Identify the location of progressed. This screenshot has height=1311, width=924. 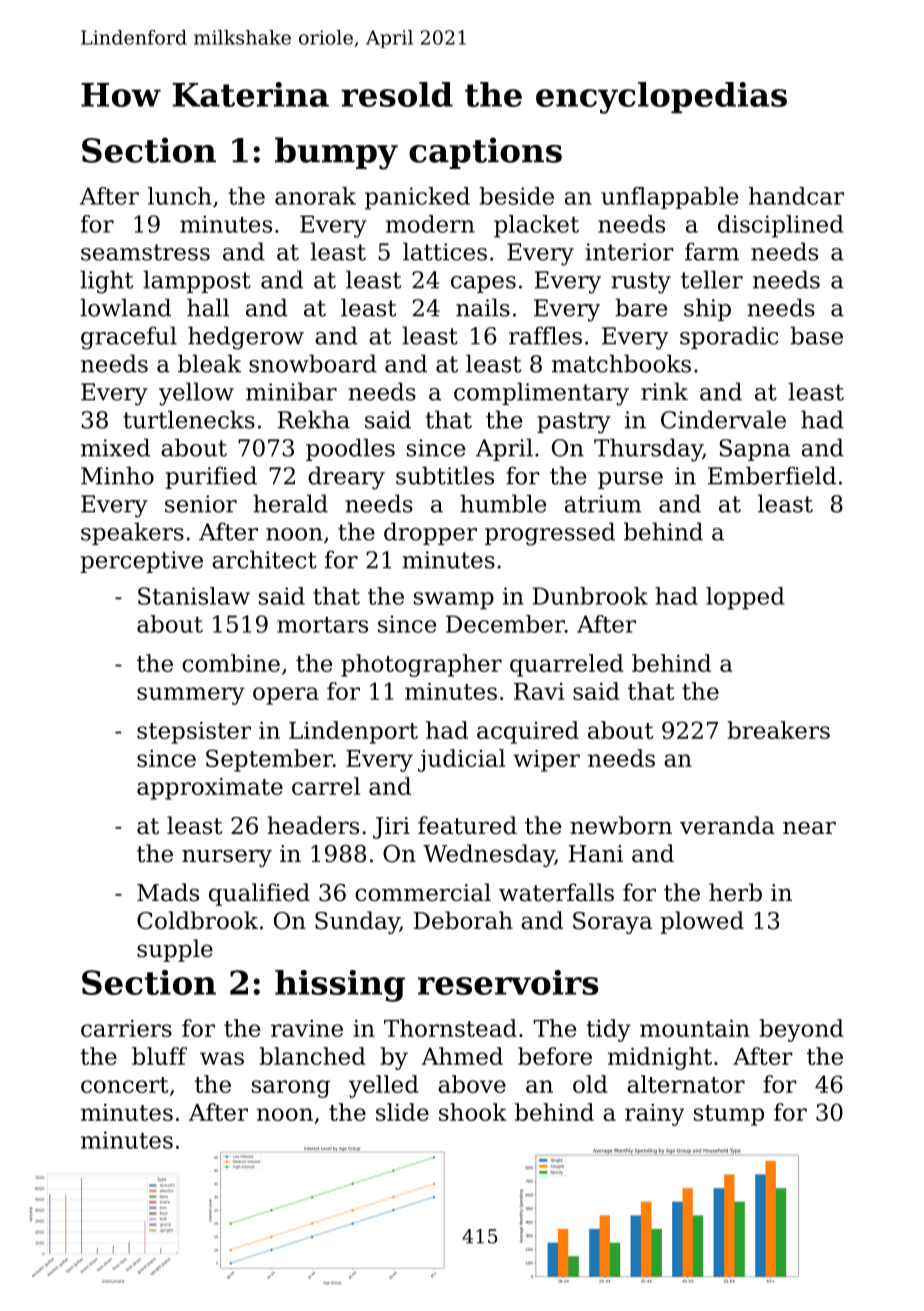
(550, 534).
